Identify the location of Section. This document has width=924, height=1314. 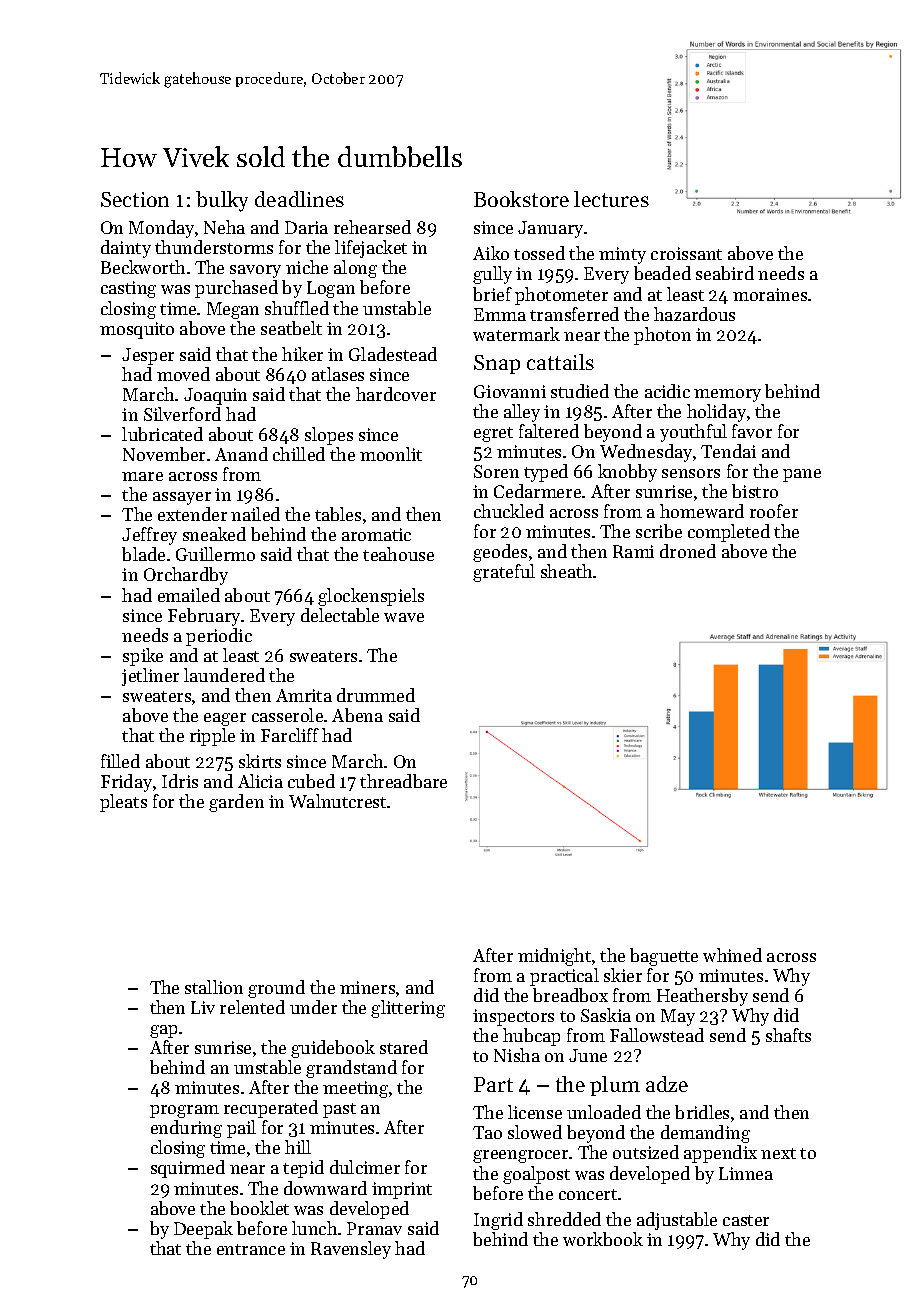
(135, 199).
